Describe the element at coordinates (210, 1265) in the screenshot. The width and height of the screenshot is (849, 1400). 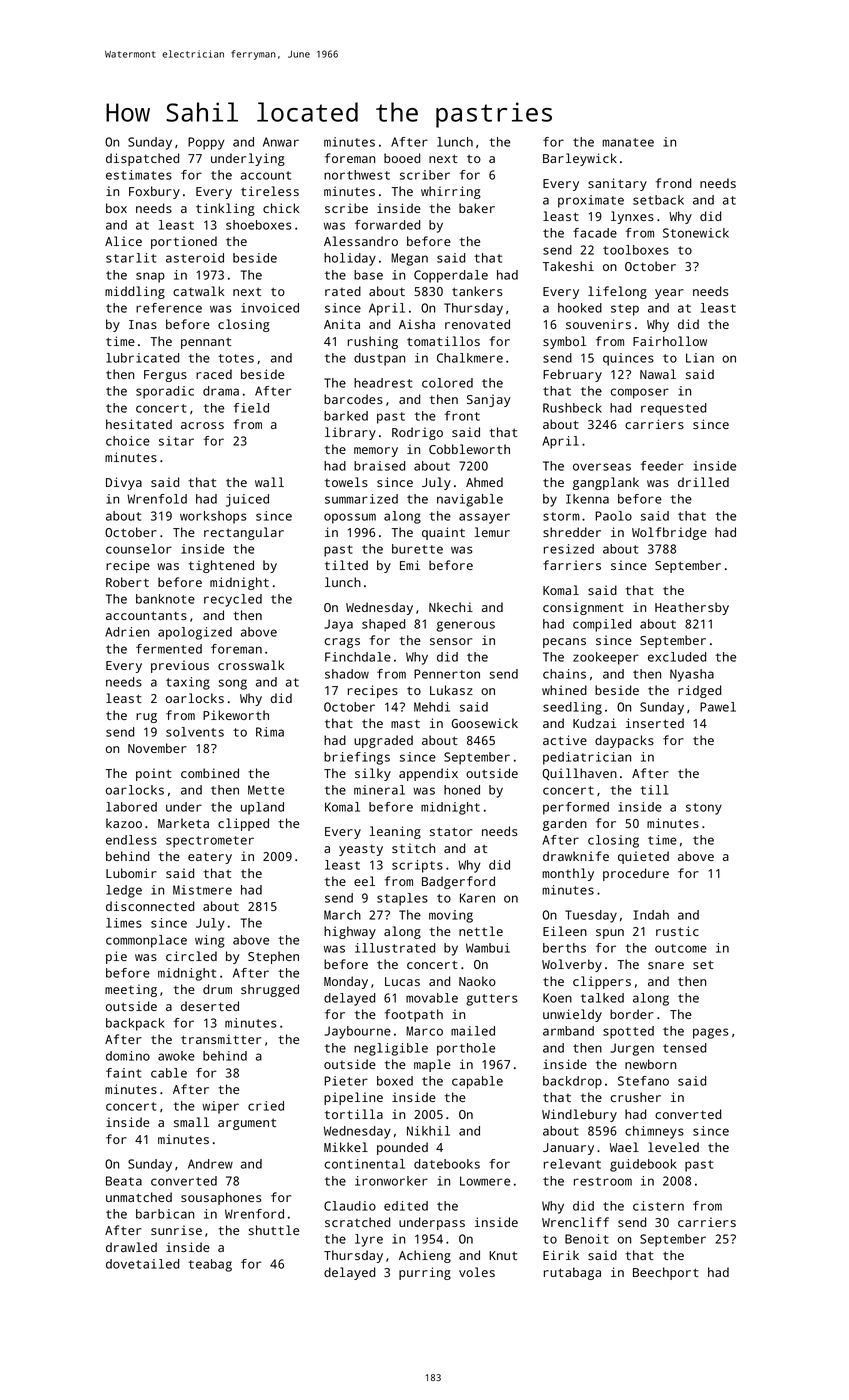
I see `teabag` at that location.
